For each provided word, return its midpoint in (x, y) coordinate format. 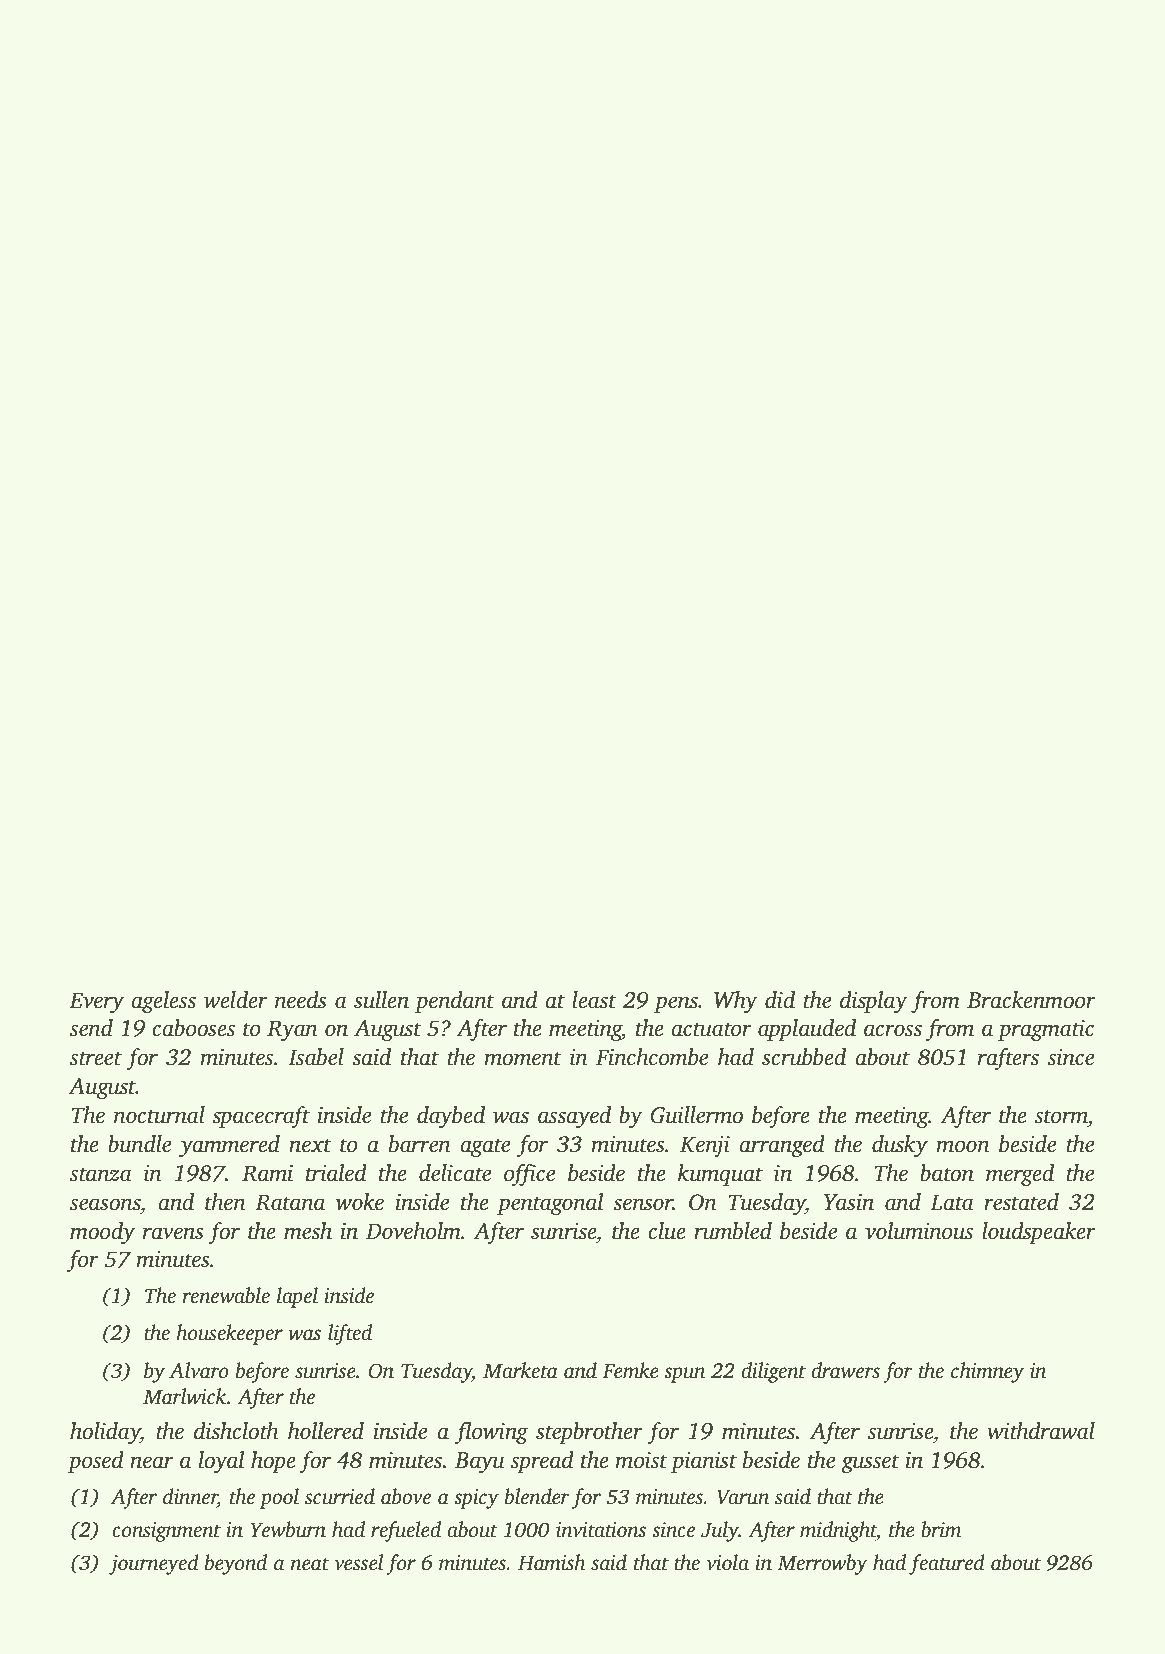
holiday (105, 1433)
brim (941, 1529)
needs (301, 1000)
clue (667, 1231)
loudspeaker (1039, 1233)
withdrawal (1041, 1431)
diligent (773, 1372)
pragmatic (1046, 1030)
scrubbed (804, 1057)
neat (310, 1564)
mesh (308, 1231)
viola (727, 1562)
